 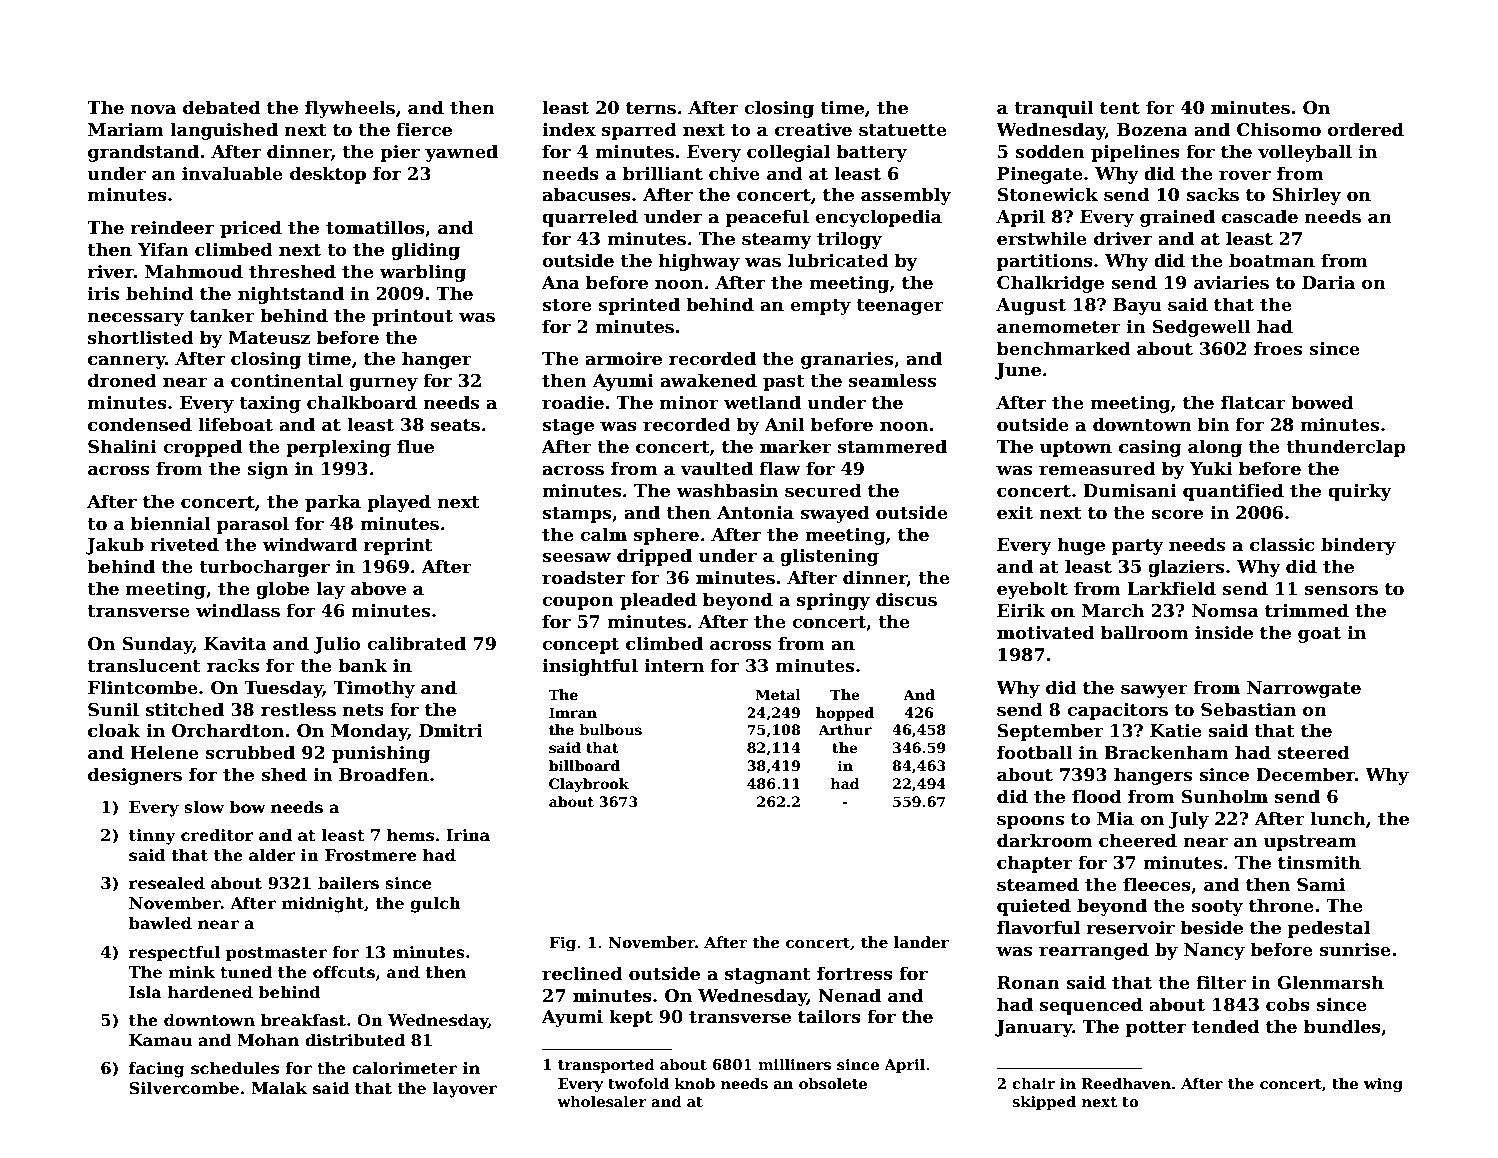 What do you see at coordinates (398, 546) in the screenshot?
I see `reprint` at bounding box center [398, 546].
